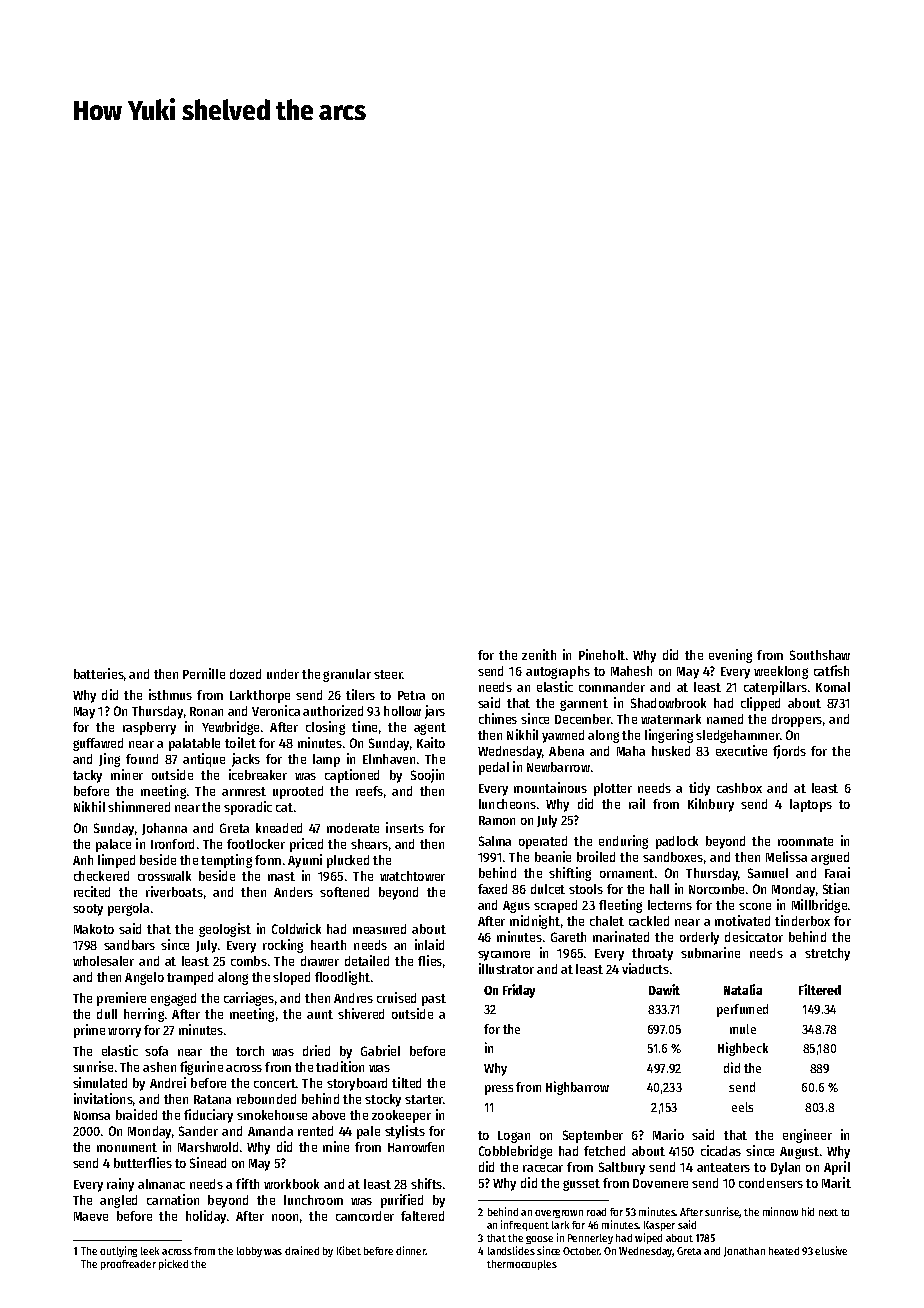 This document has height=1308, width=924. I want to click on yawned, so click(563, 736).
